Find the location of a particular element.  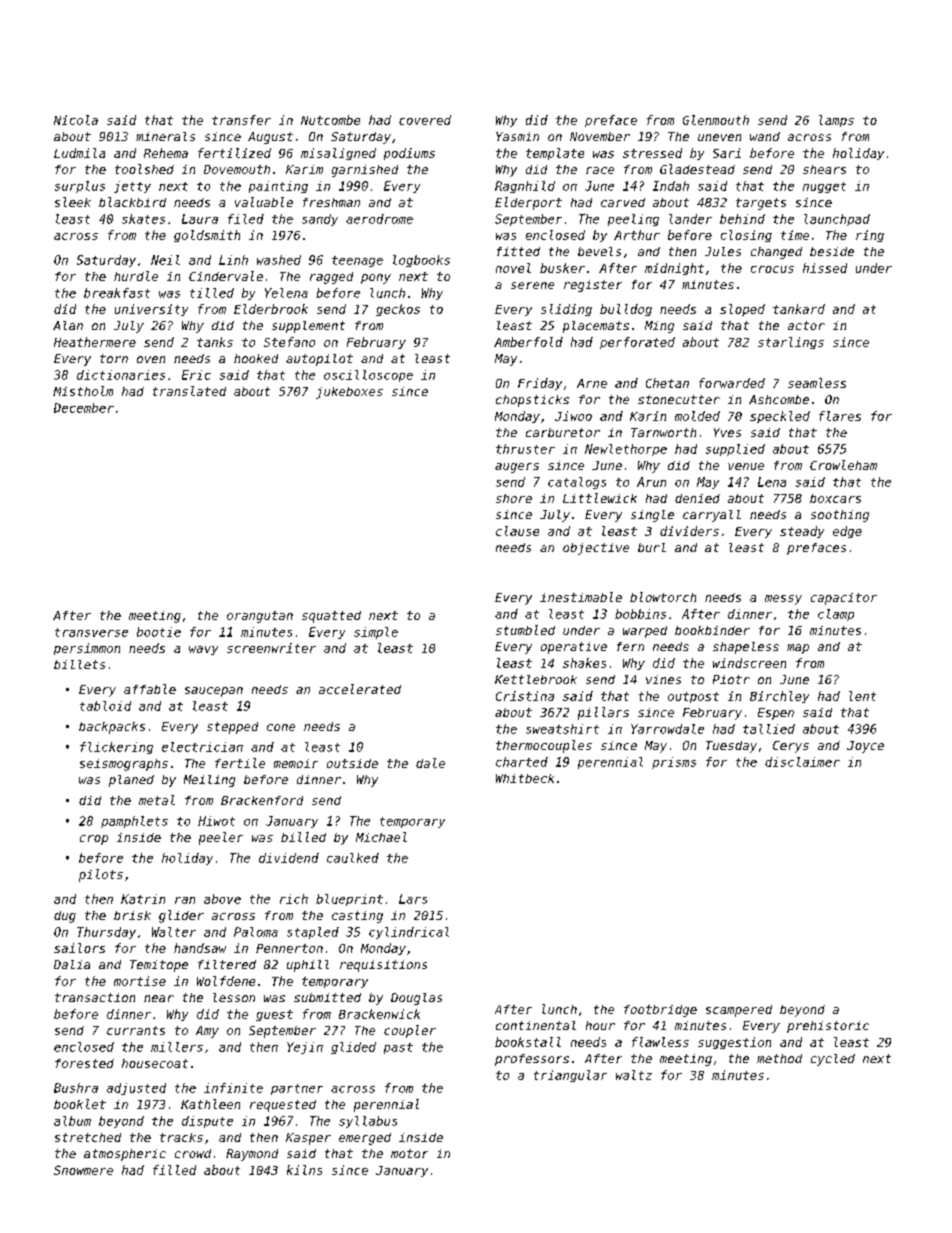

filled is located at coordinates (174, 1170).
